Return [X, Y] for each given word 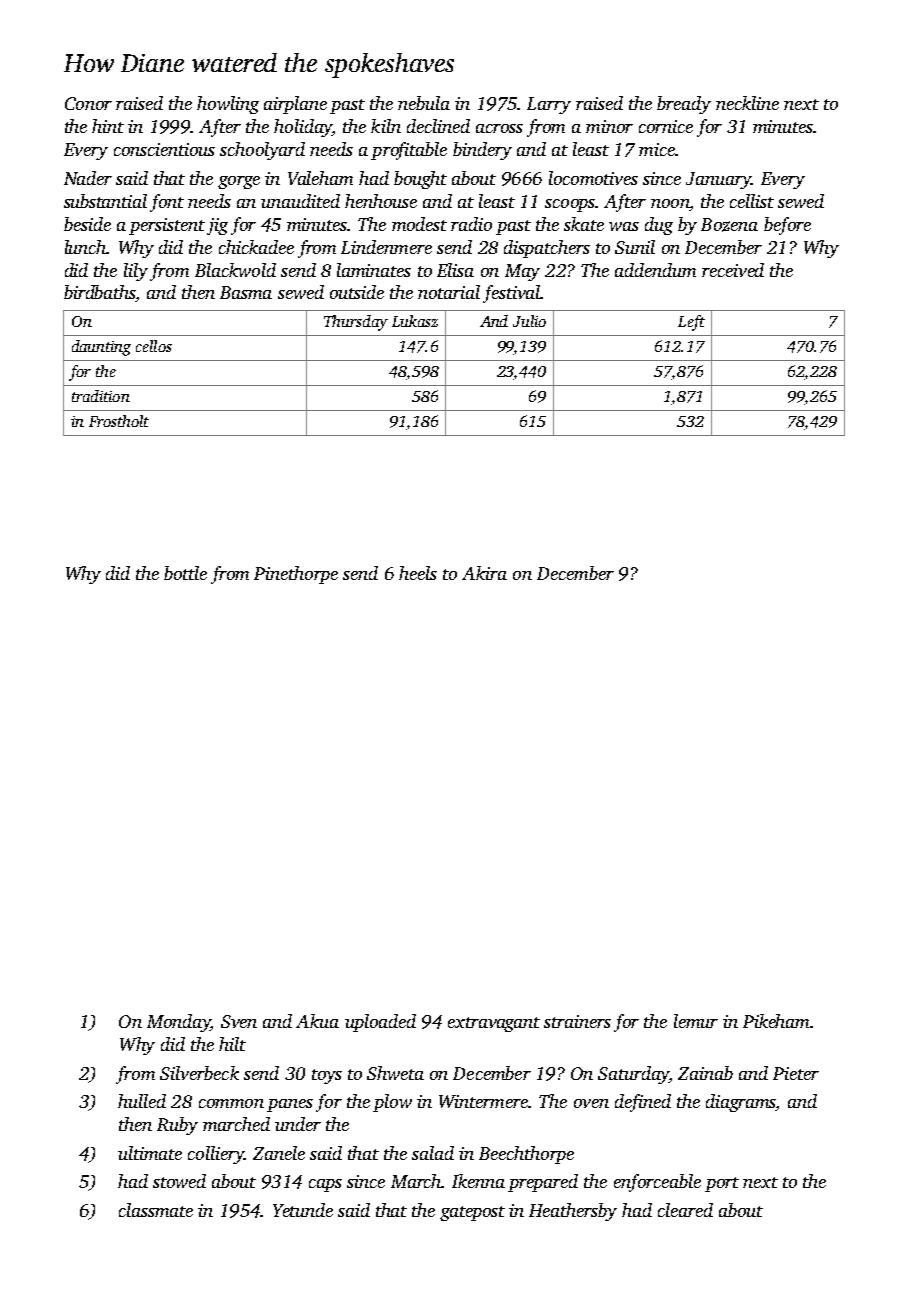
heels [418, 573]
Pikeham [776, 1021]
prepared [543, 1183]
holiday [303, 128]
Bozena [729, 225]
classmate [156, 1210]
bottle [185, 573]
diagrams [741, 1103]
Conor [88, 103]
